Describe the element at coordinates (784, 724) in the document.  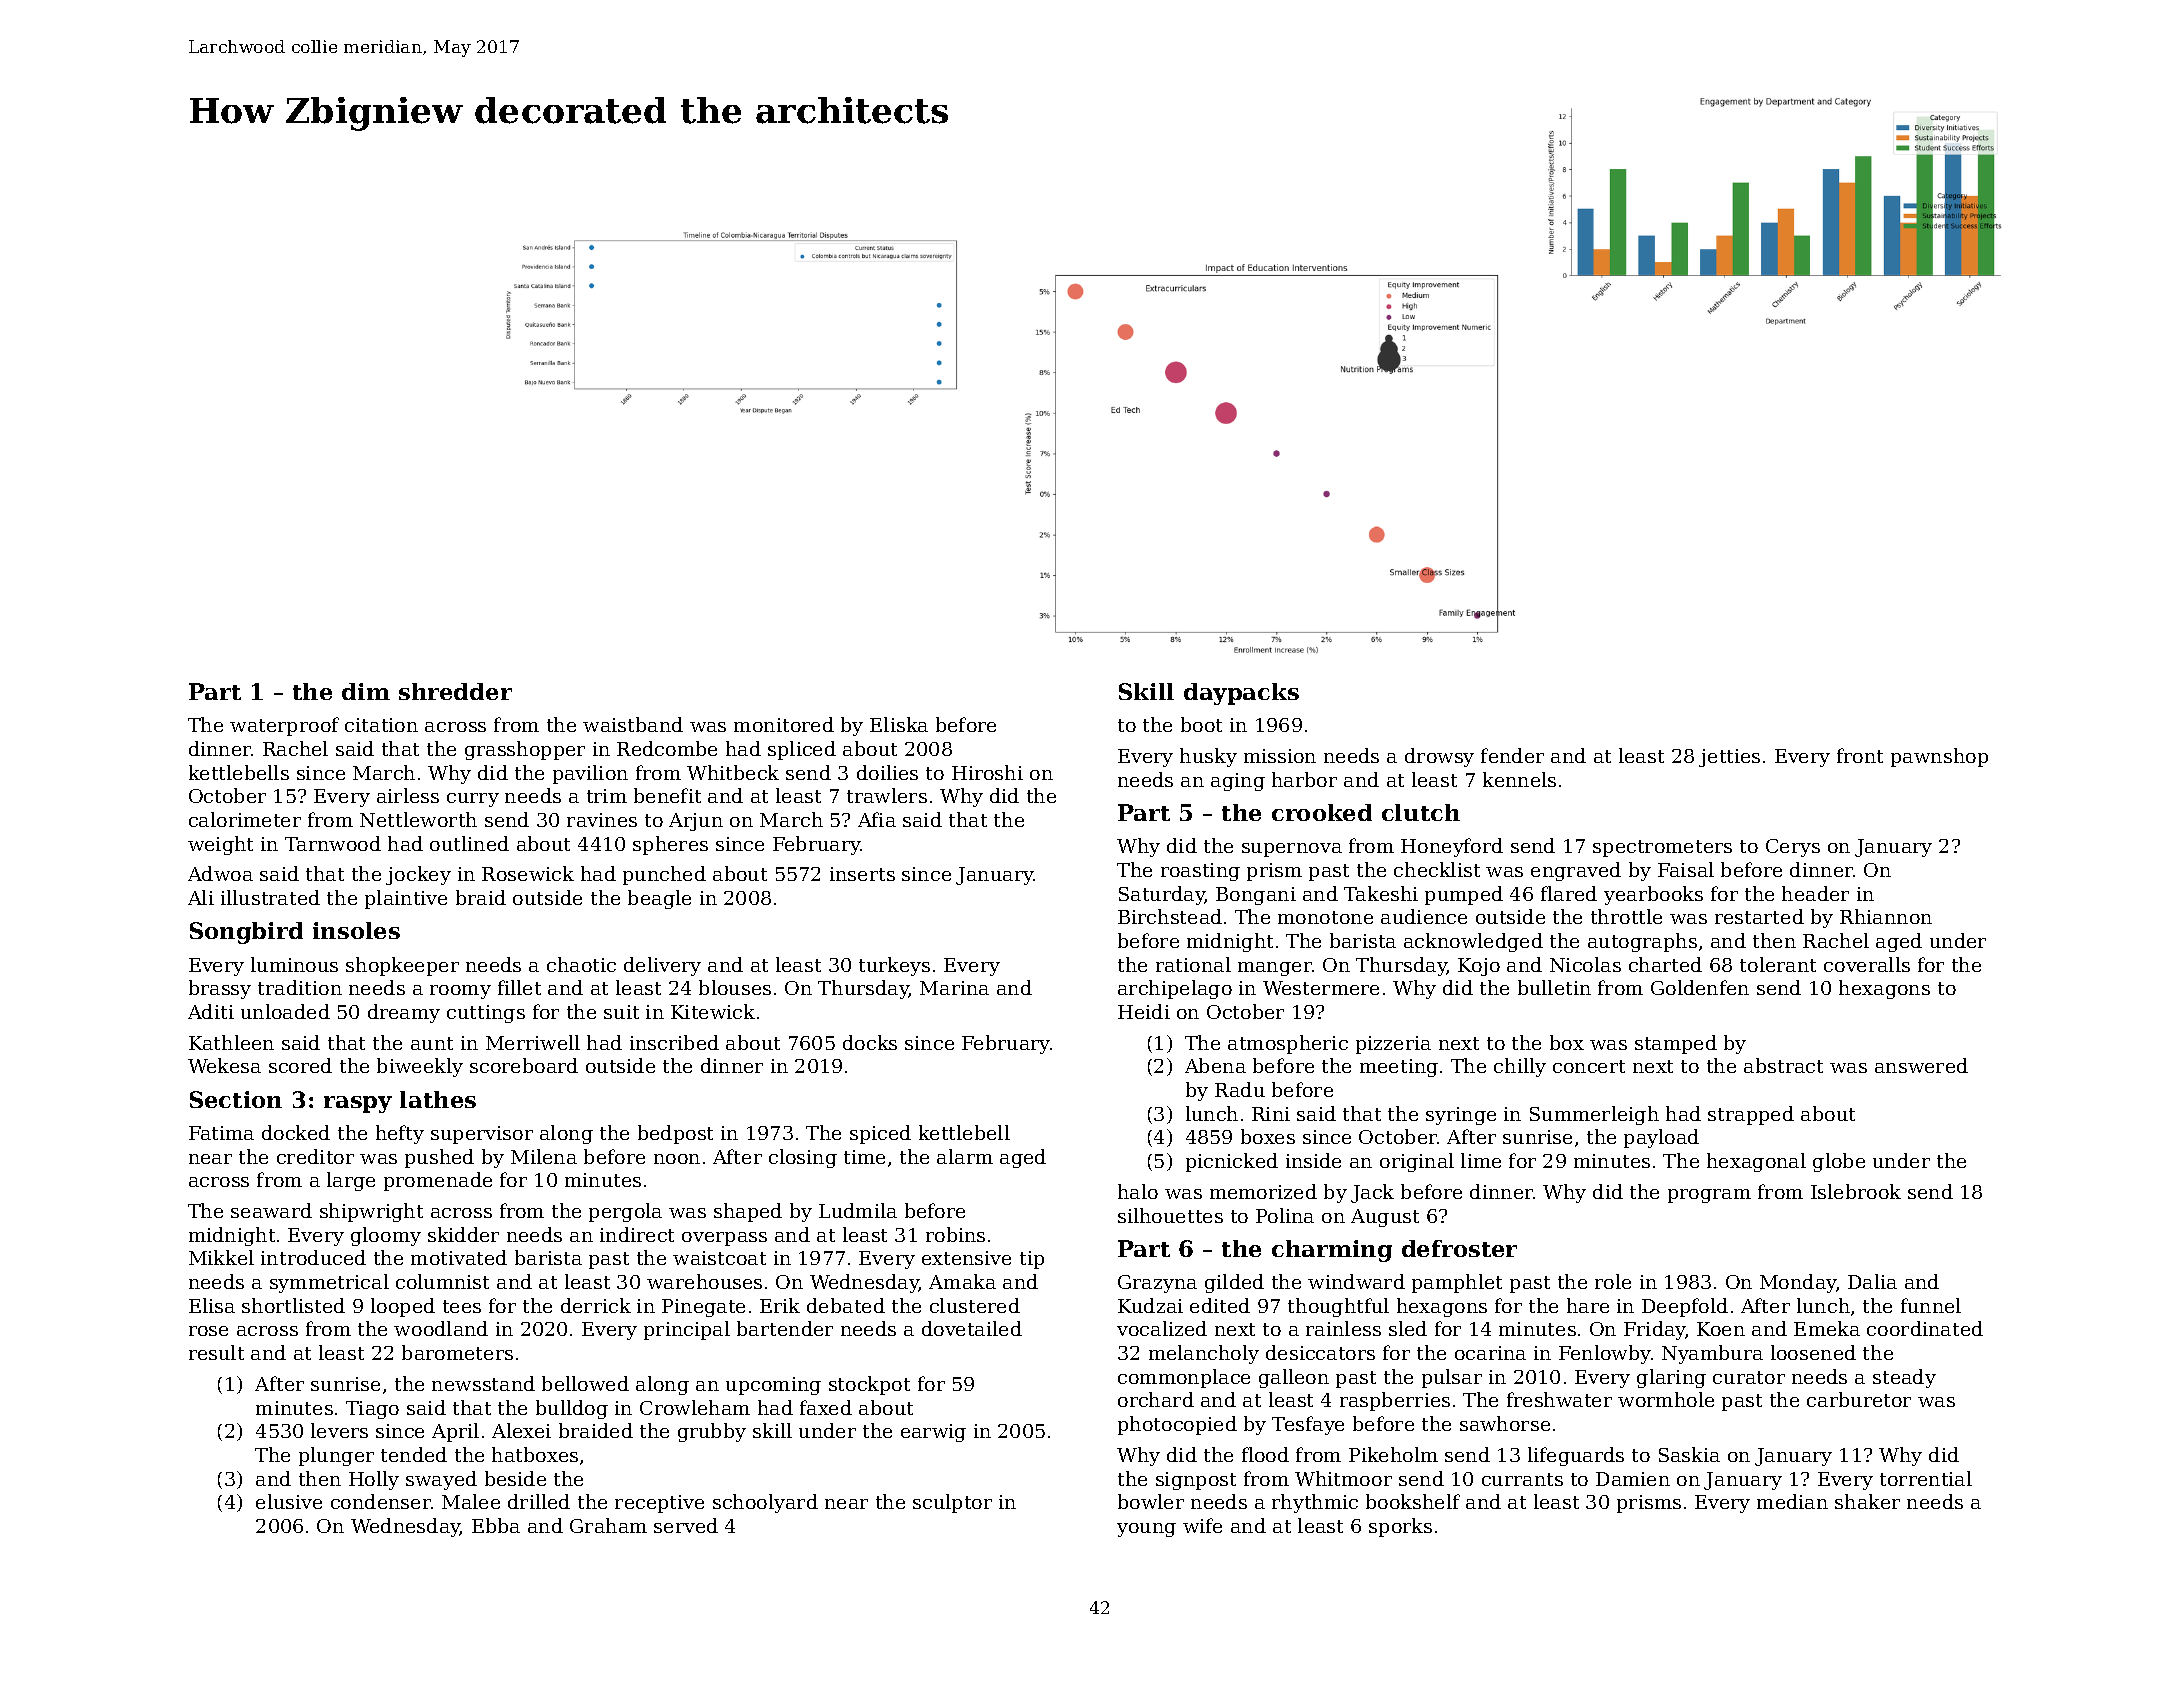
I see `monitored` at that location.
